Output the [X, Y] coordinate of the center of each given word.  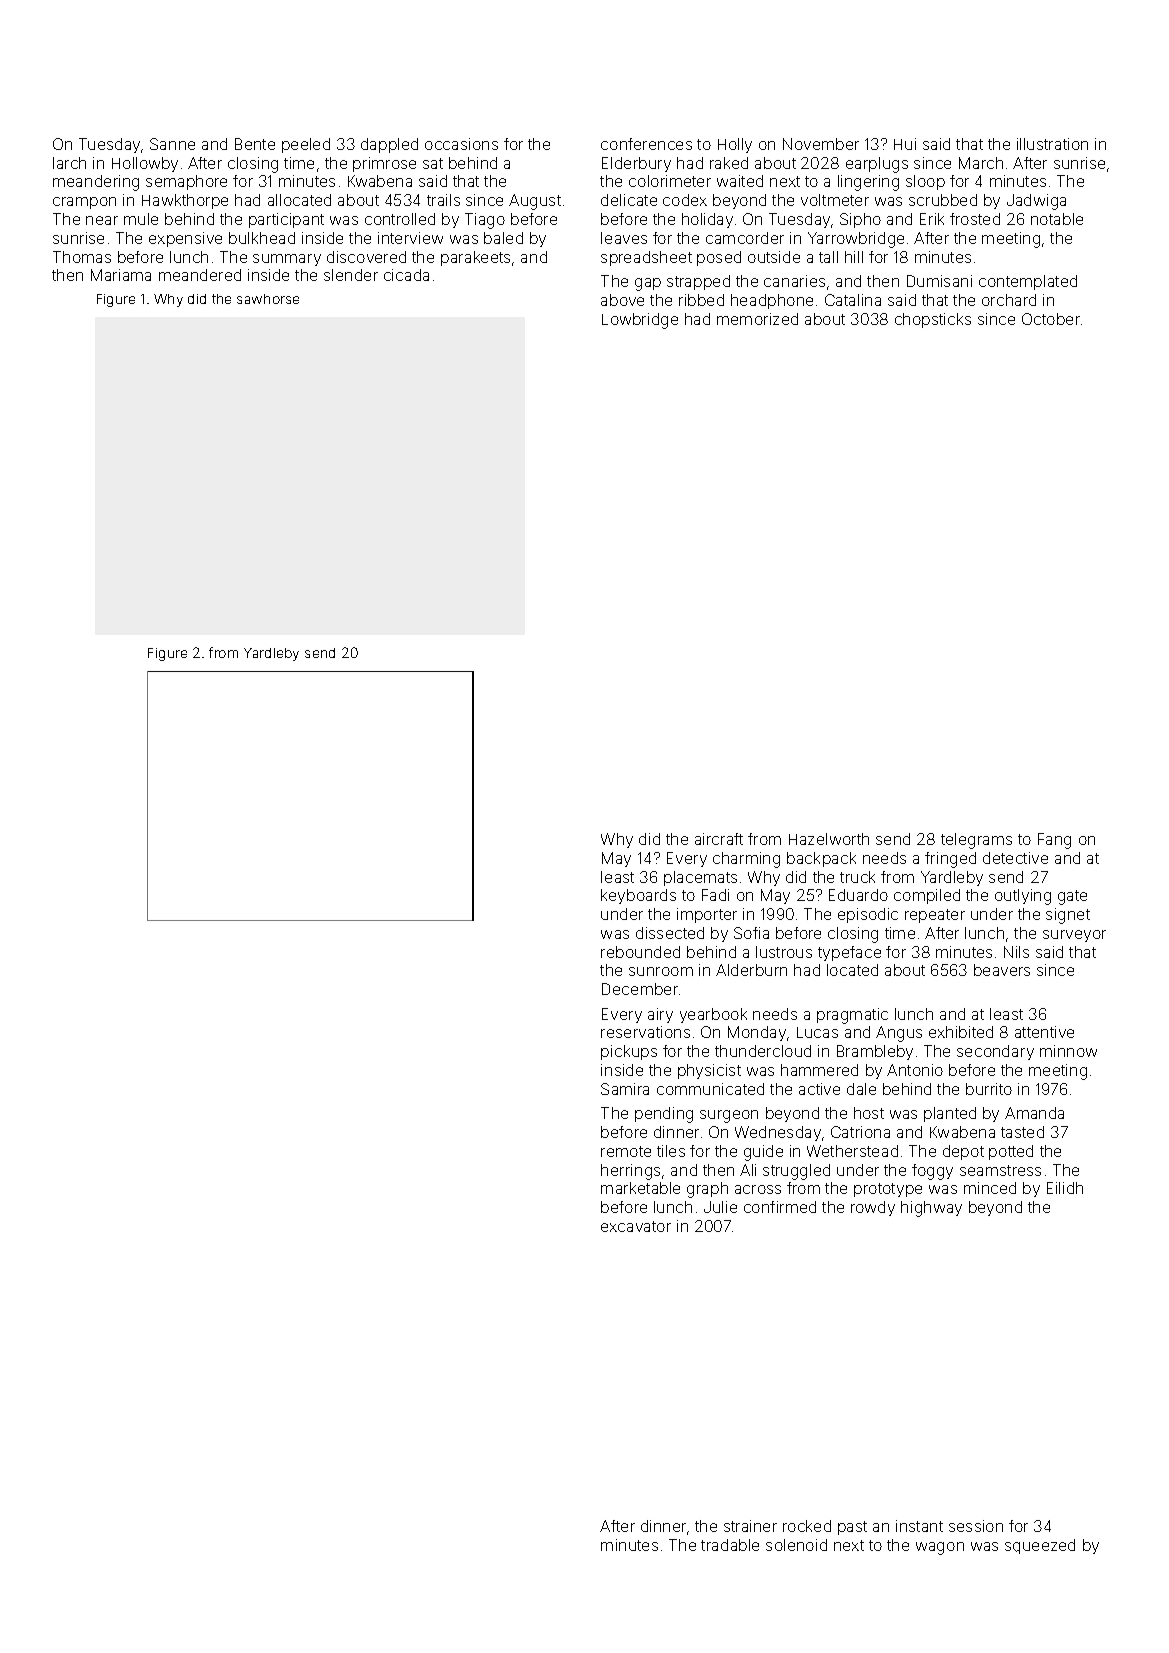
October [1051, 319]
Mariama [121, 275]
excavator [636, 1226]
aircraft [719, 839]
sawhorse [268, 299]
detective [1015, 858]
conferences [646, 144]
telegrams [976, 841]
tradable [730, 1545]
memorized [757, 319]
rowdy [873, 1208]
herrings [630, 1172]
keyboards [638, 896]
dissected [670, 933]
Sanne [172, 144]
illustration [1052, 144]
